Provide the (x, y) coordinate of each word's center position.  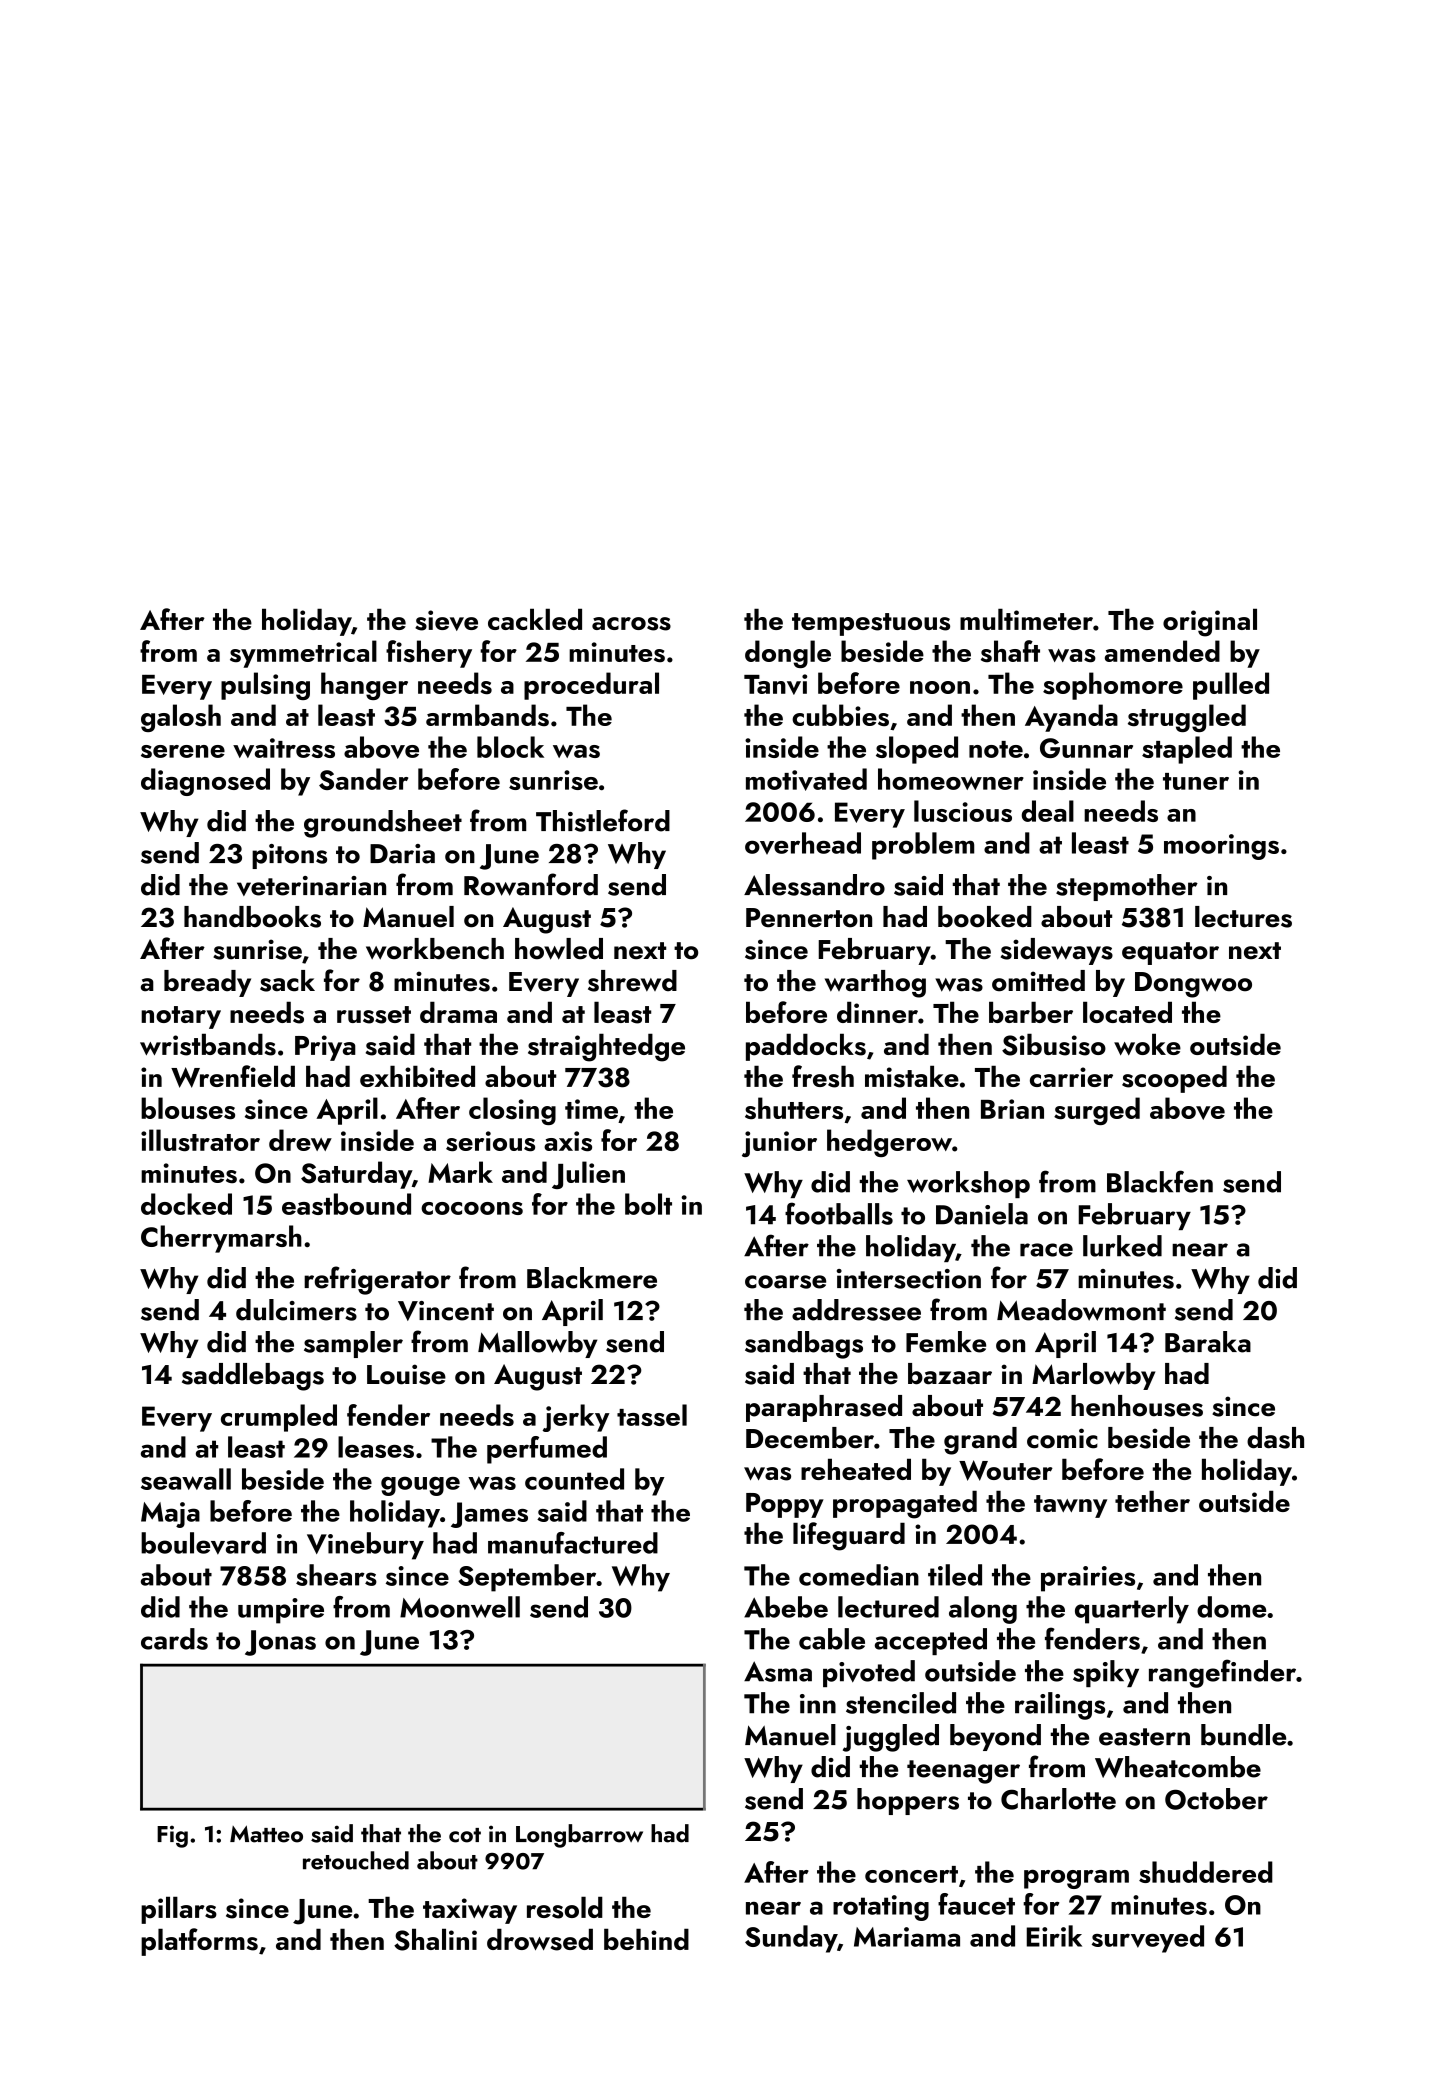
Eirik (1054, 1936)
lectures (1243, 917)
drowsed (540, 1939)
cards (174, 1639)
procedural (591, 686)
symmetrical (303, 654)
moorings (1221, 847)
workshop (968, 1184)
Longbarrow (579, 1836)
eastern (1144, 1737)
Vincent (446, 1311)
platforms (199, 1942)
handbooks (252, 917)
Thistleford (603, 820)
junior (779, 1144)
